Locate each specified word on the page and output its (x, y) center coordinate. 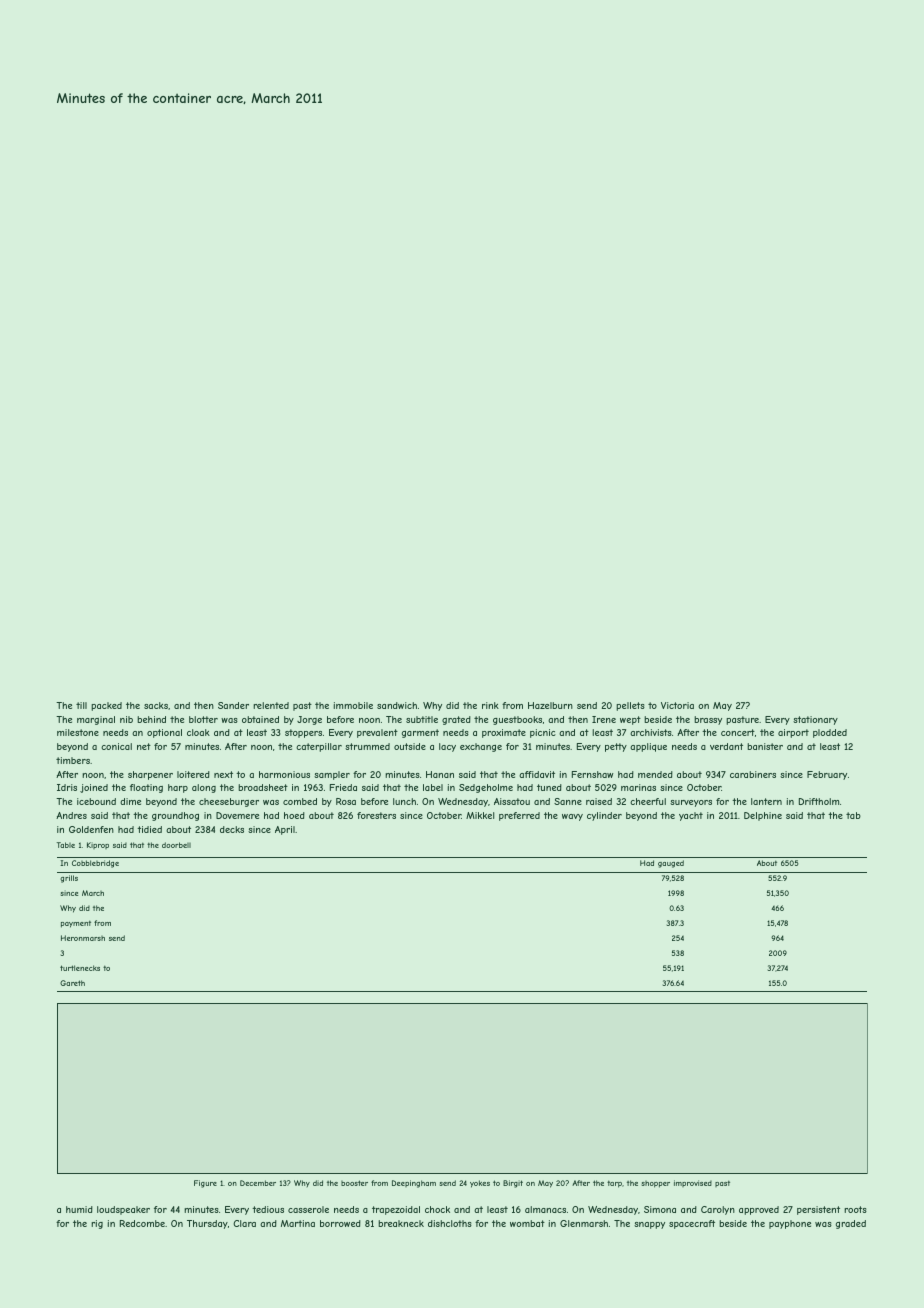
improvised (693, 1183)
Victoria (677, 705)
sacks (156, 705)
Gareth (72, 983)
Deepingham (414, 1184)
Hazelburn (550, 705)
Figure (205, 1184)
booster (354, 1183)
